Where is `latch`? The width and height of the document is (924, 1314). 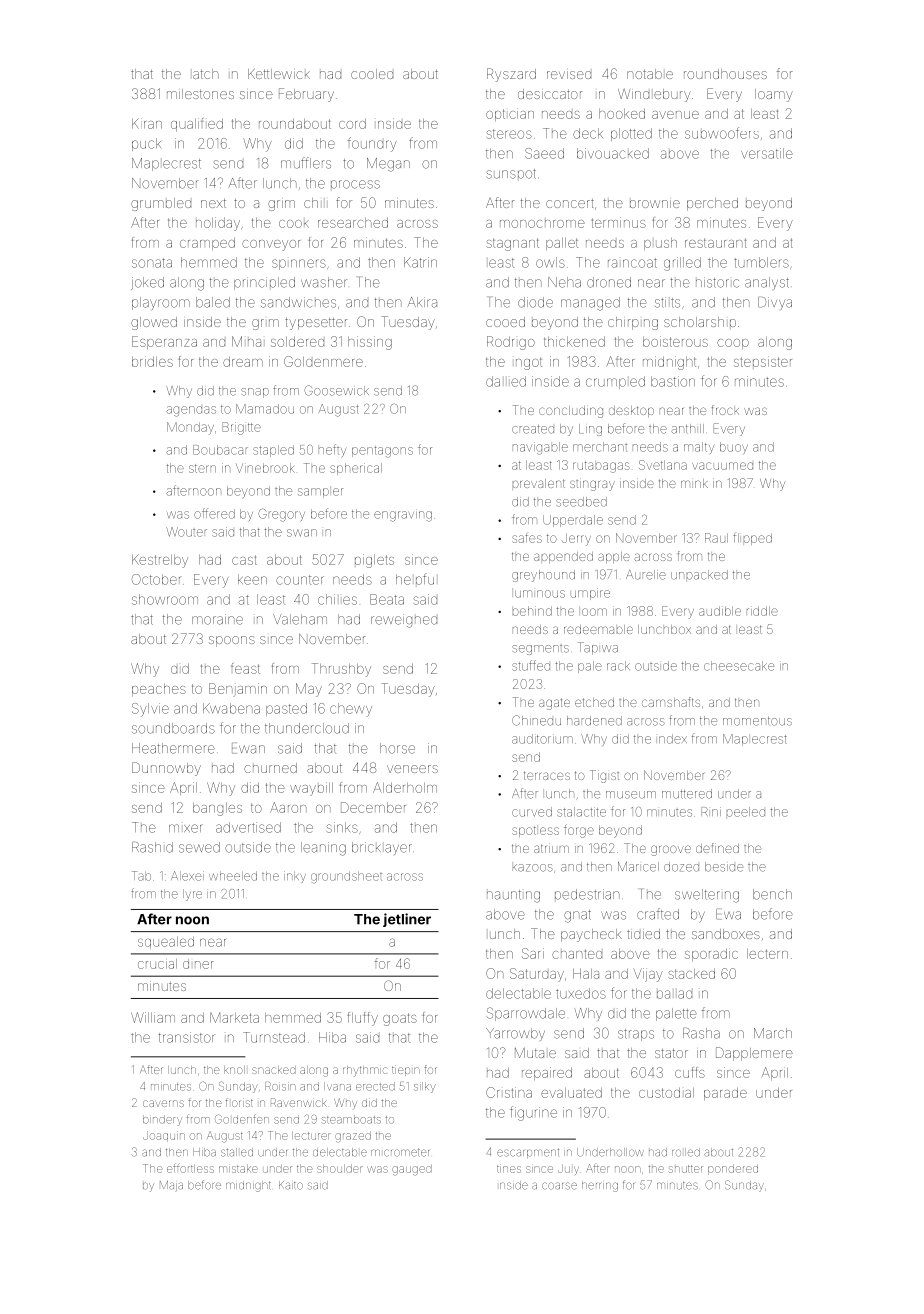
latch is located at coordinates (206, 74).
